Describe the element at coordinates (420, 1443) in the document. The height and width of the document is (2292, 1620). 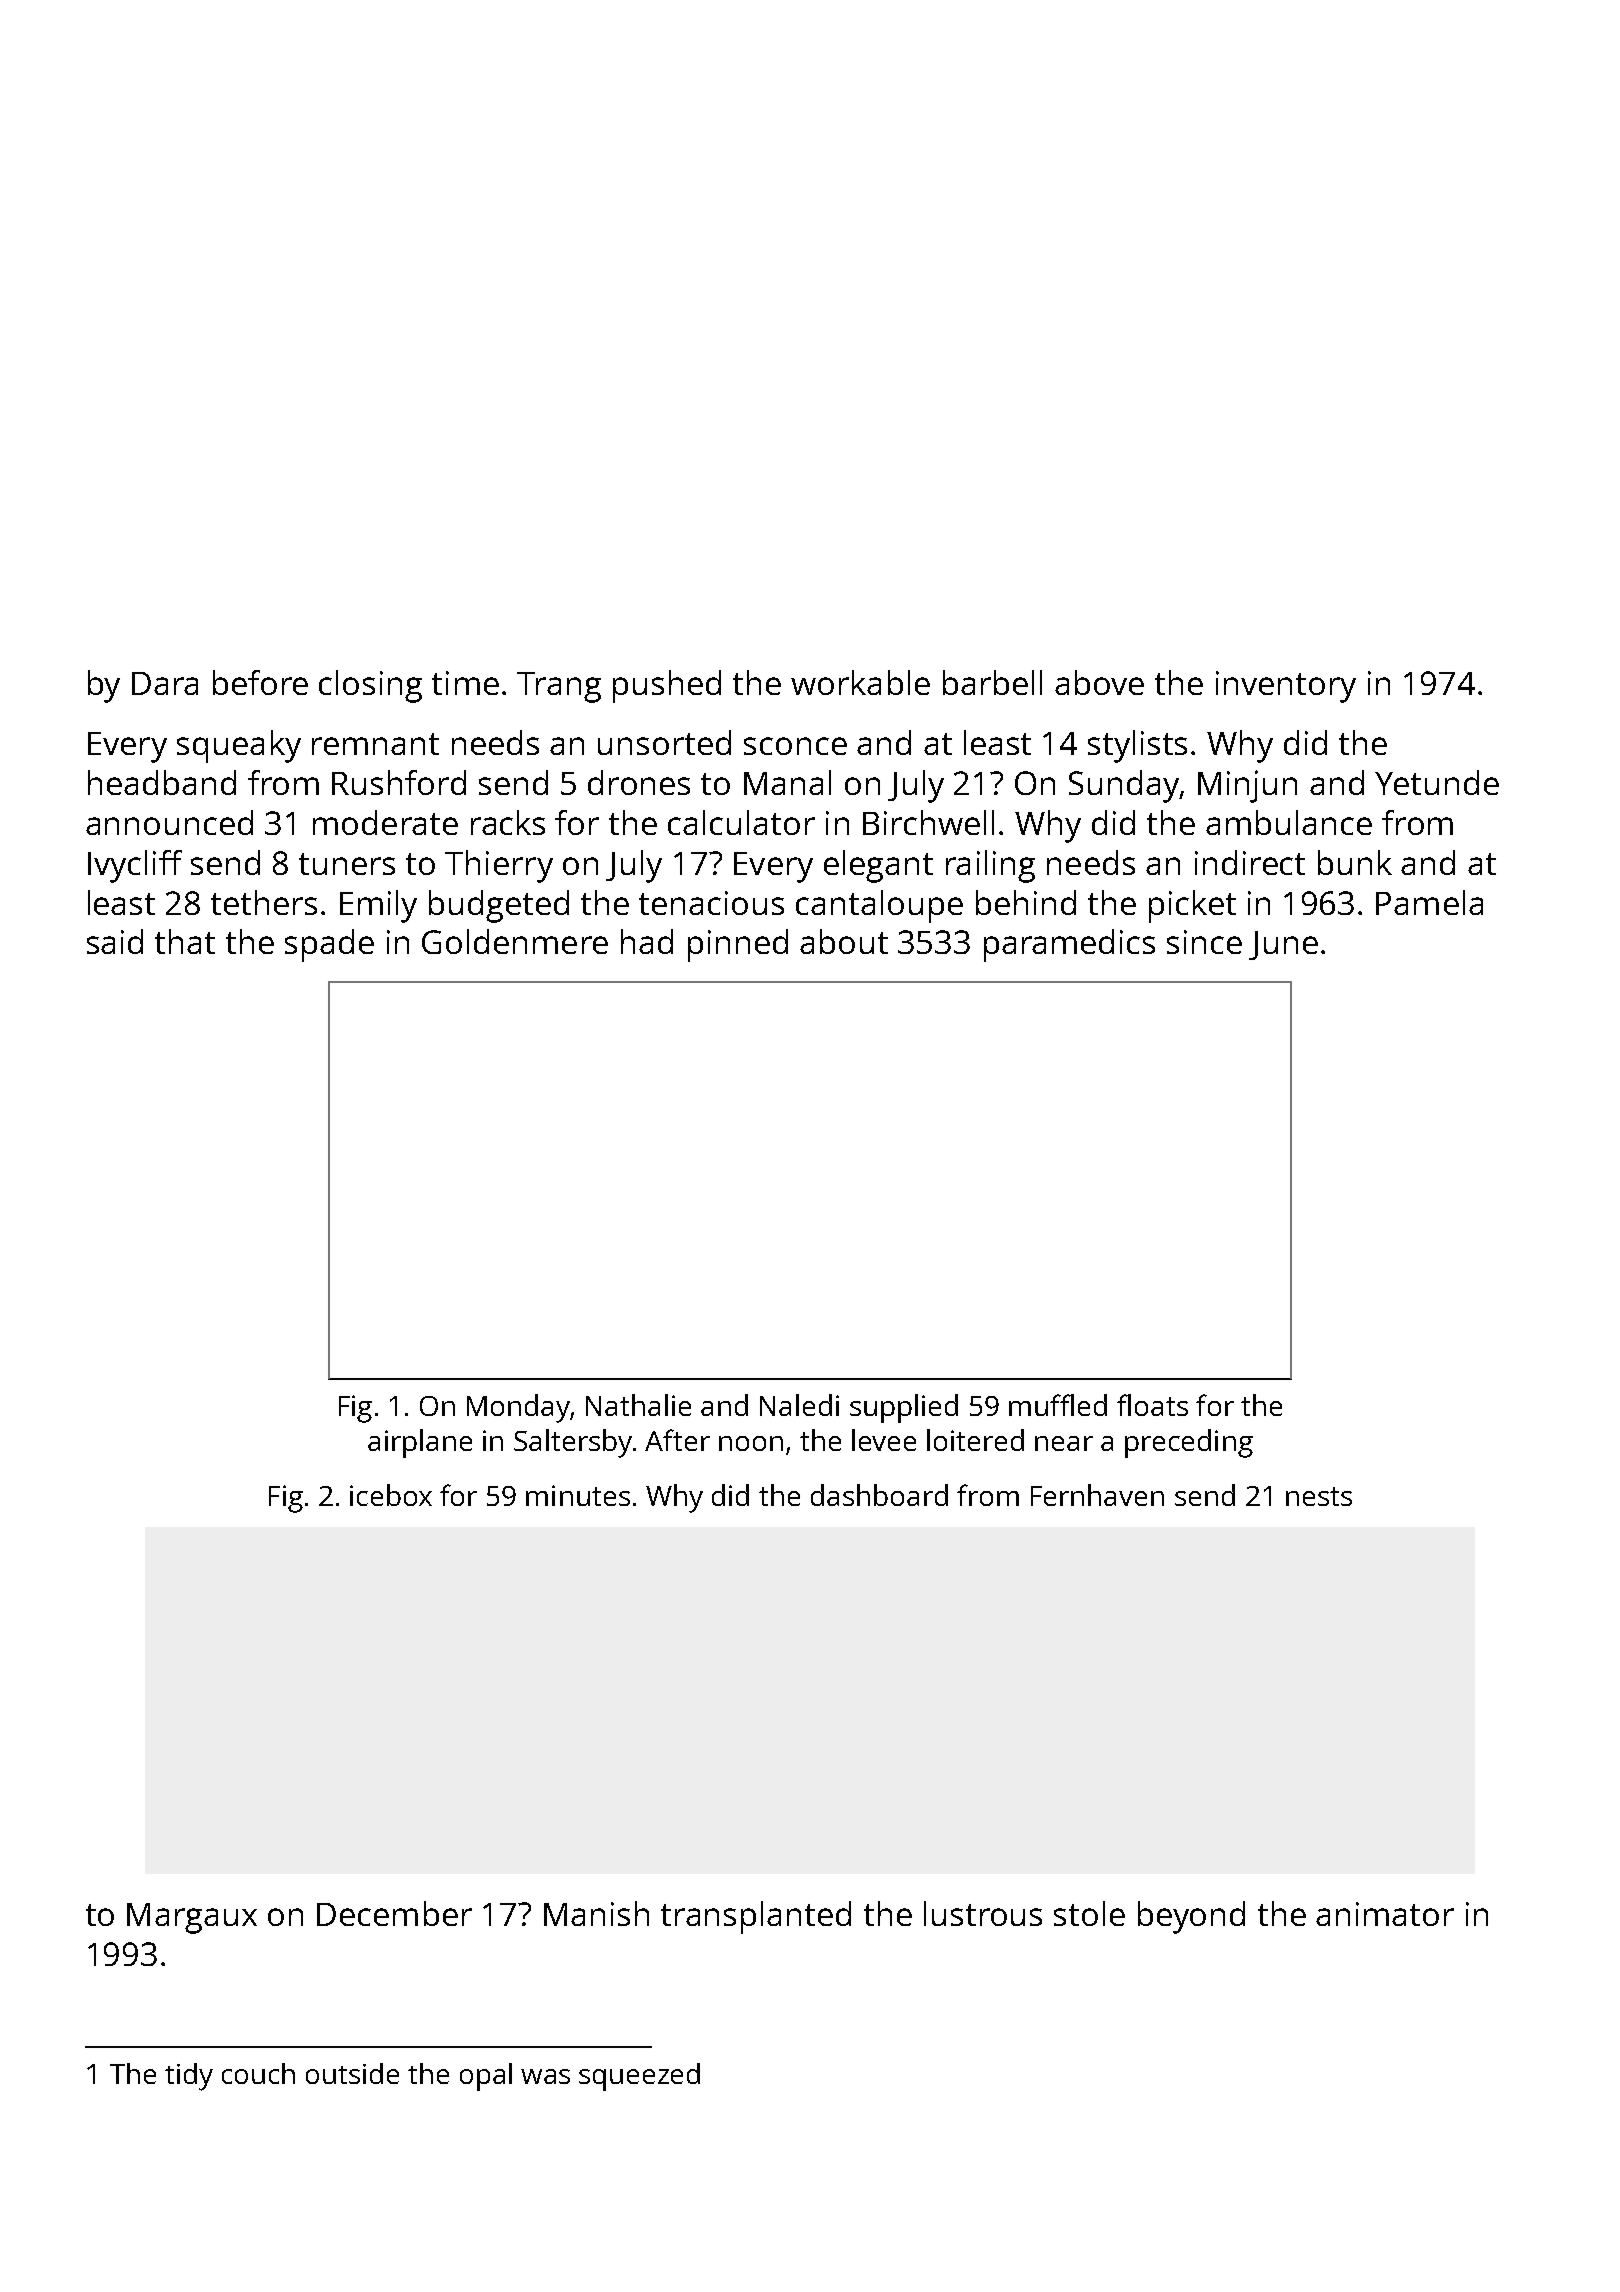
I see `airplane` at that location.
